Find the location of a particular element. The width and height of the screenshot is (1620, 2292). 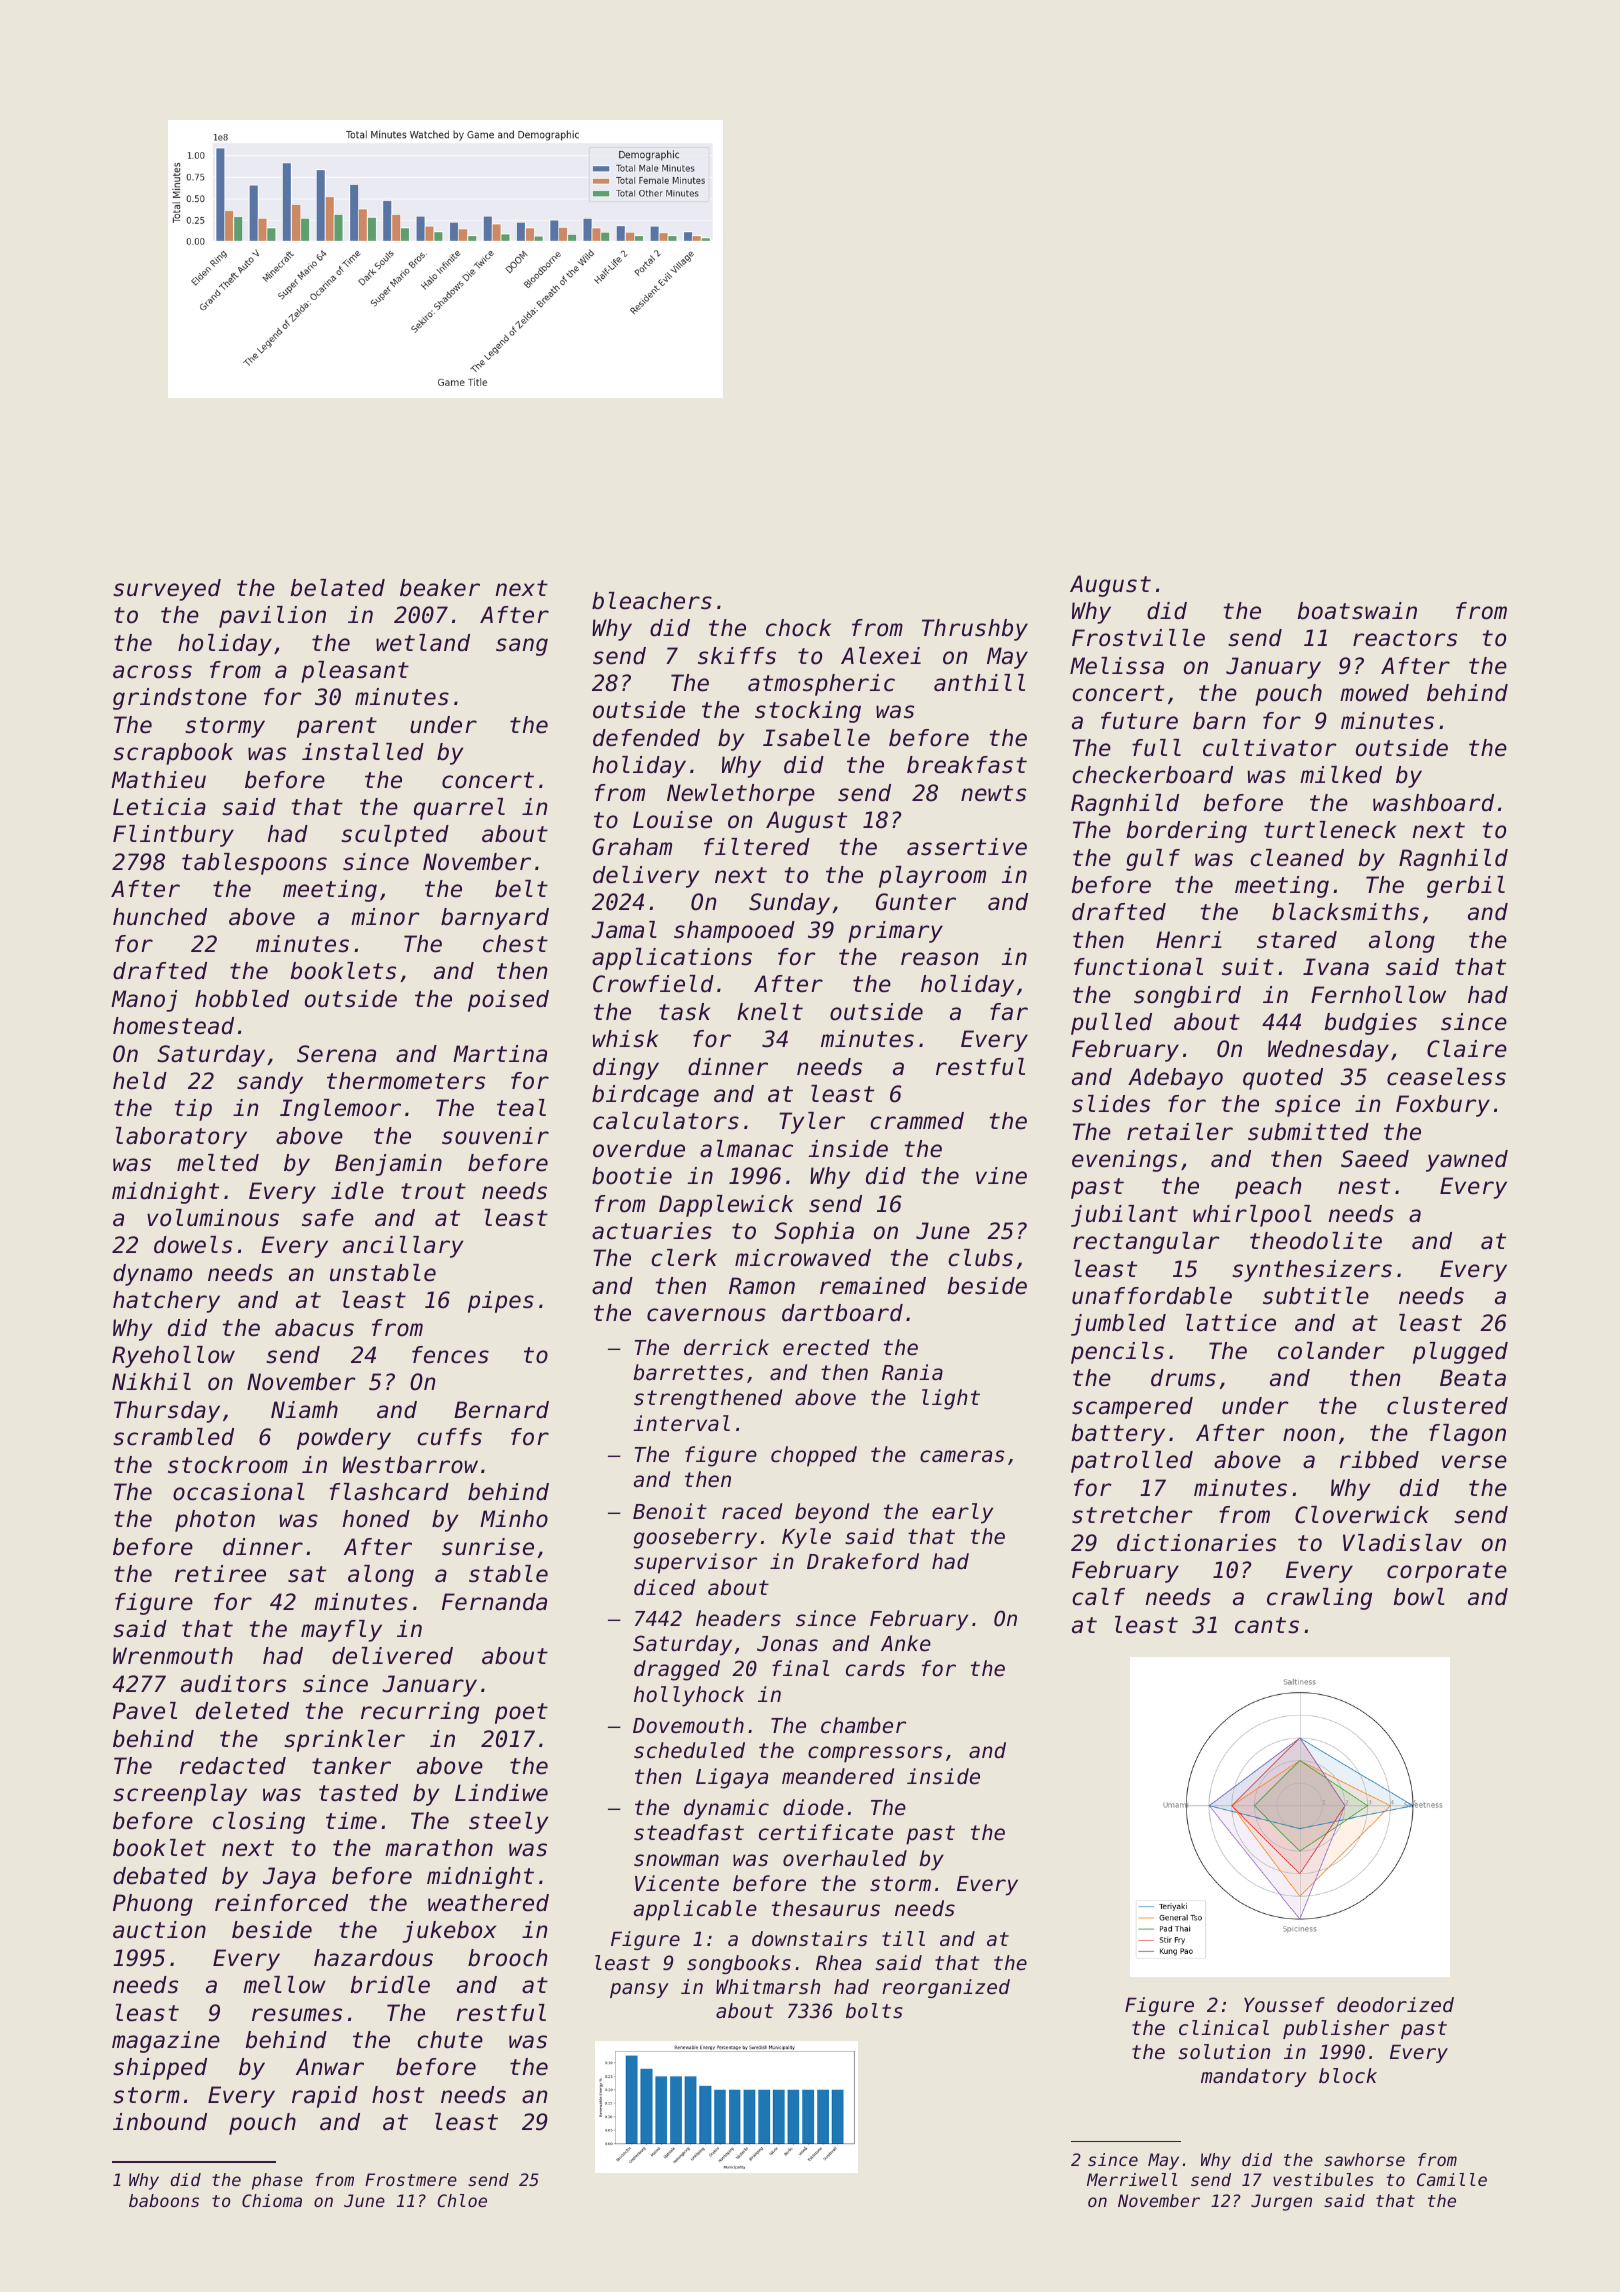

full is located at coordinates (1156, 748).
